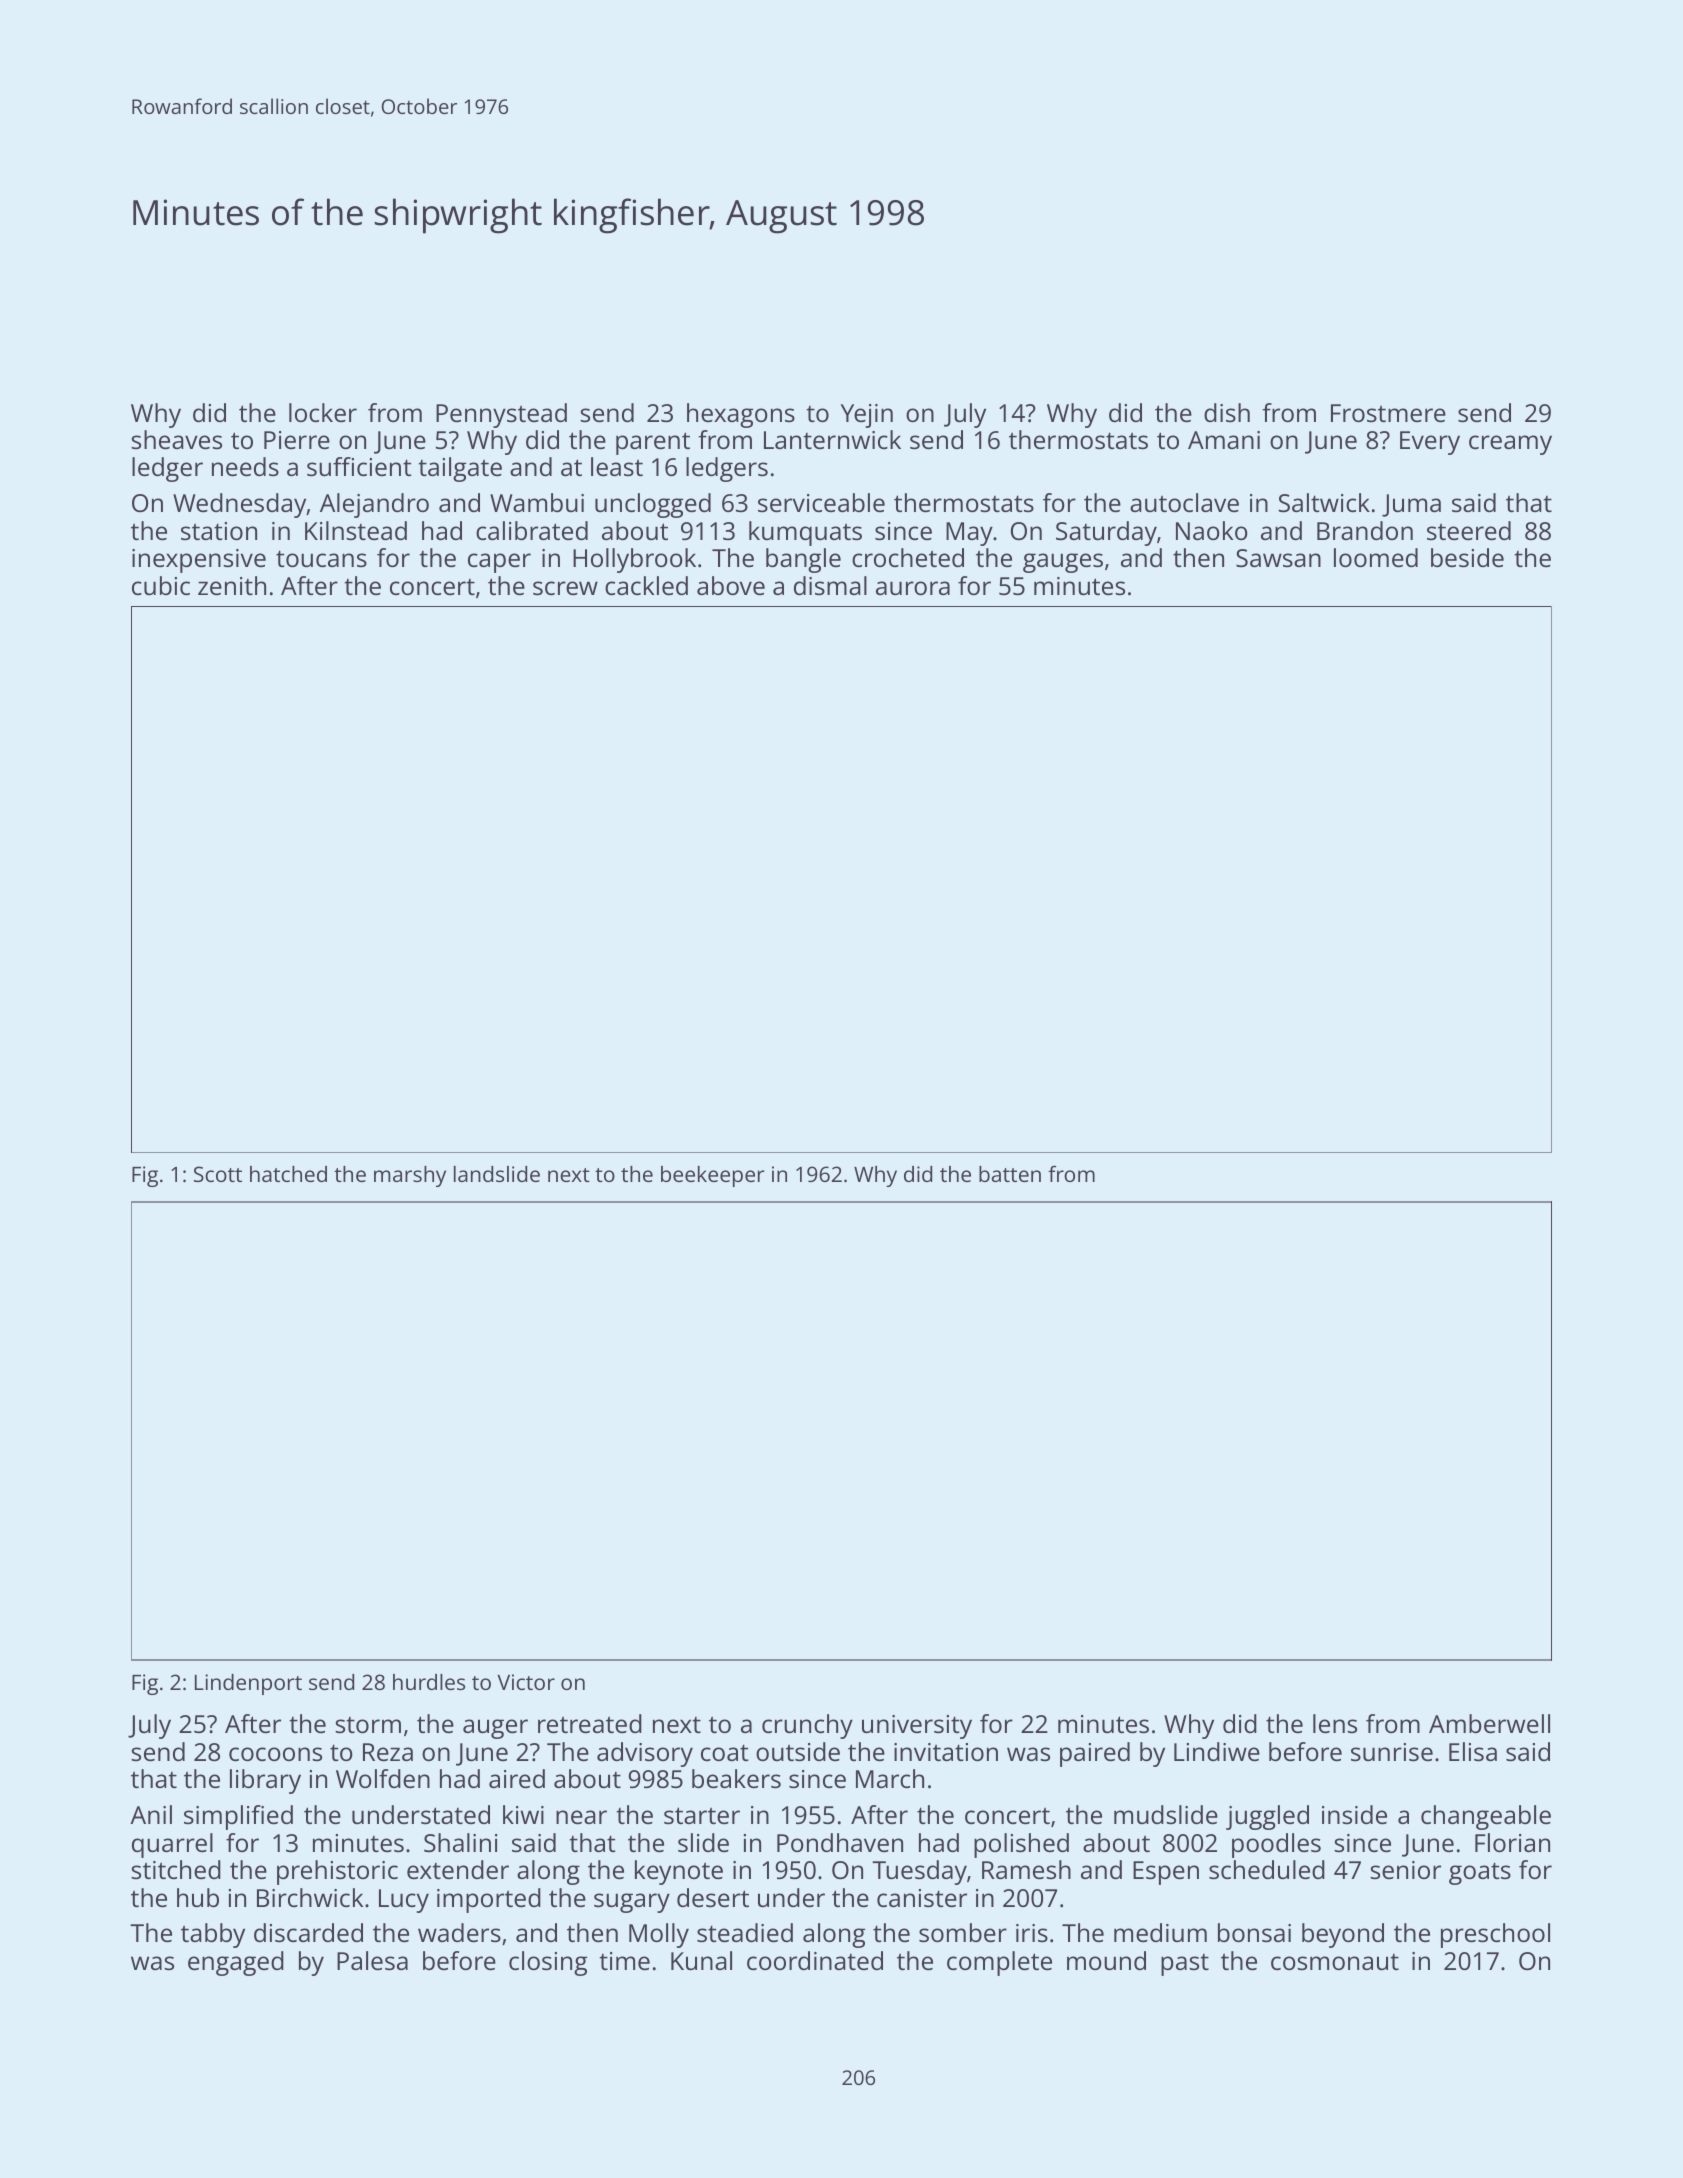 The image size is (1683, 2178). I want to click on marshy, so click(410, 1176).
